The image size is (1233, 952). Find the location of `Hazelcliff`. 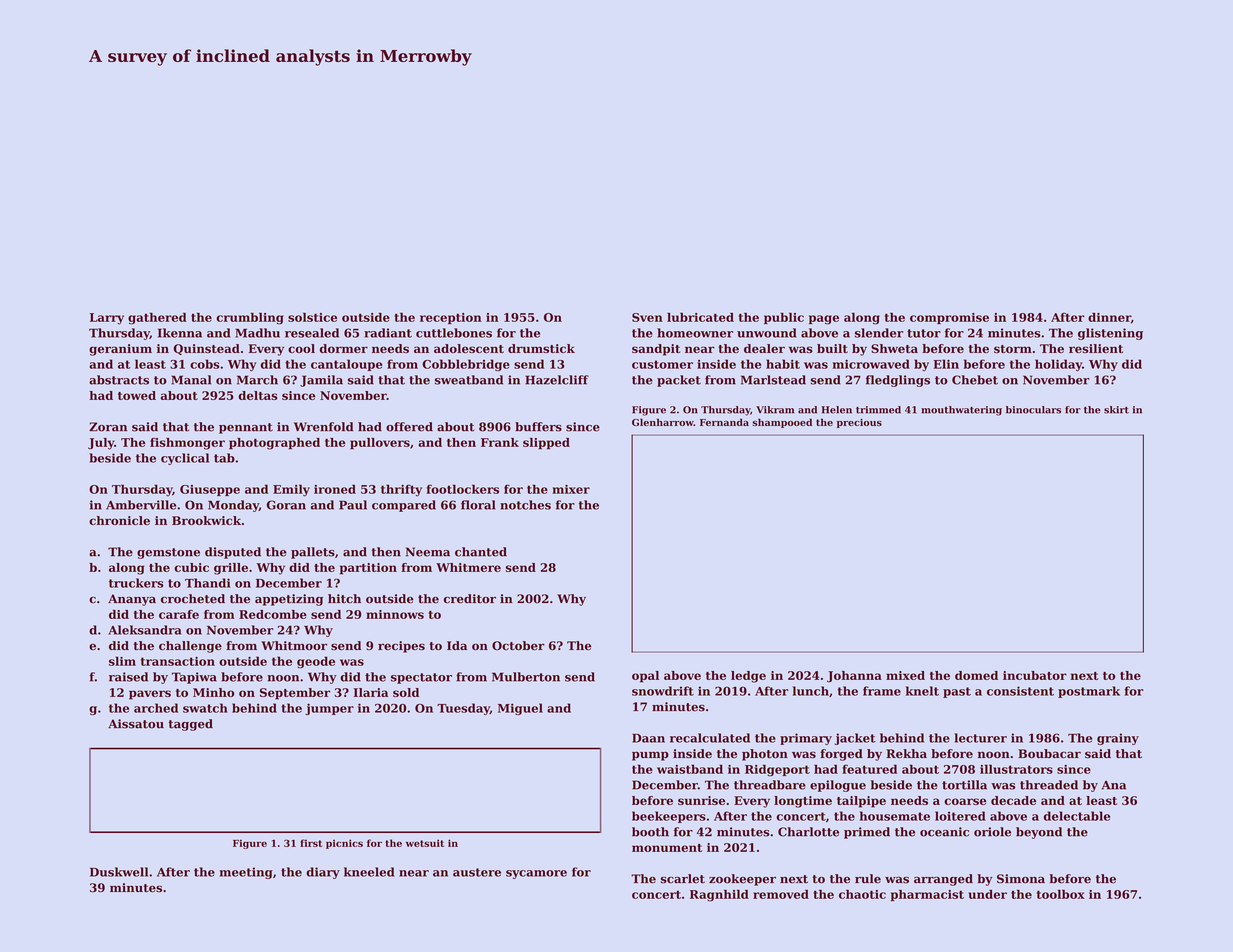

Hazelcliff is located at coordinates (557, 380).
